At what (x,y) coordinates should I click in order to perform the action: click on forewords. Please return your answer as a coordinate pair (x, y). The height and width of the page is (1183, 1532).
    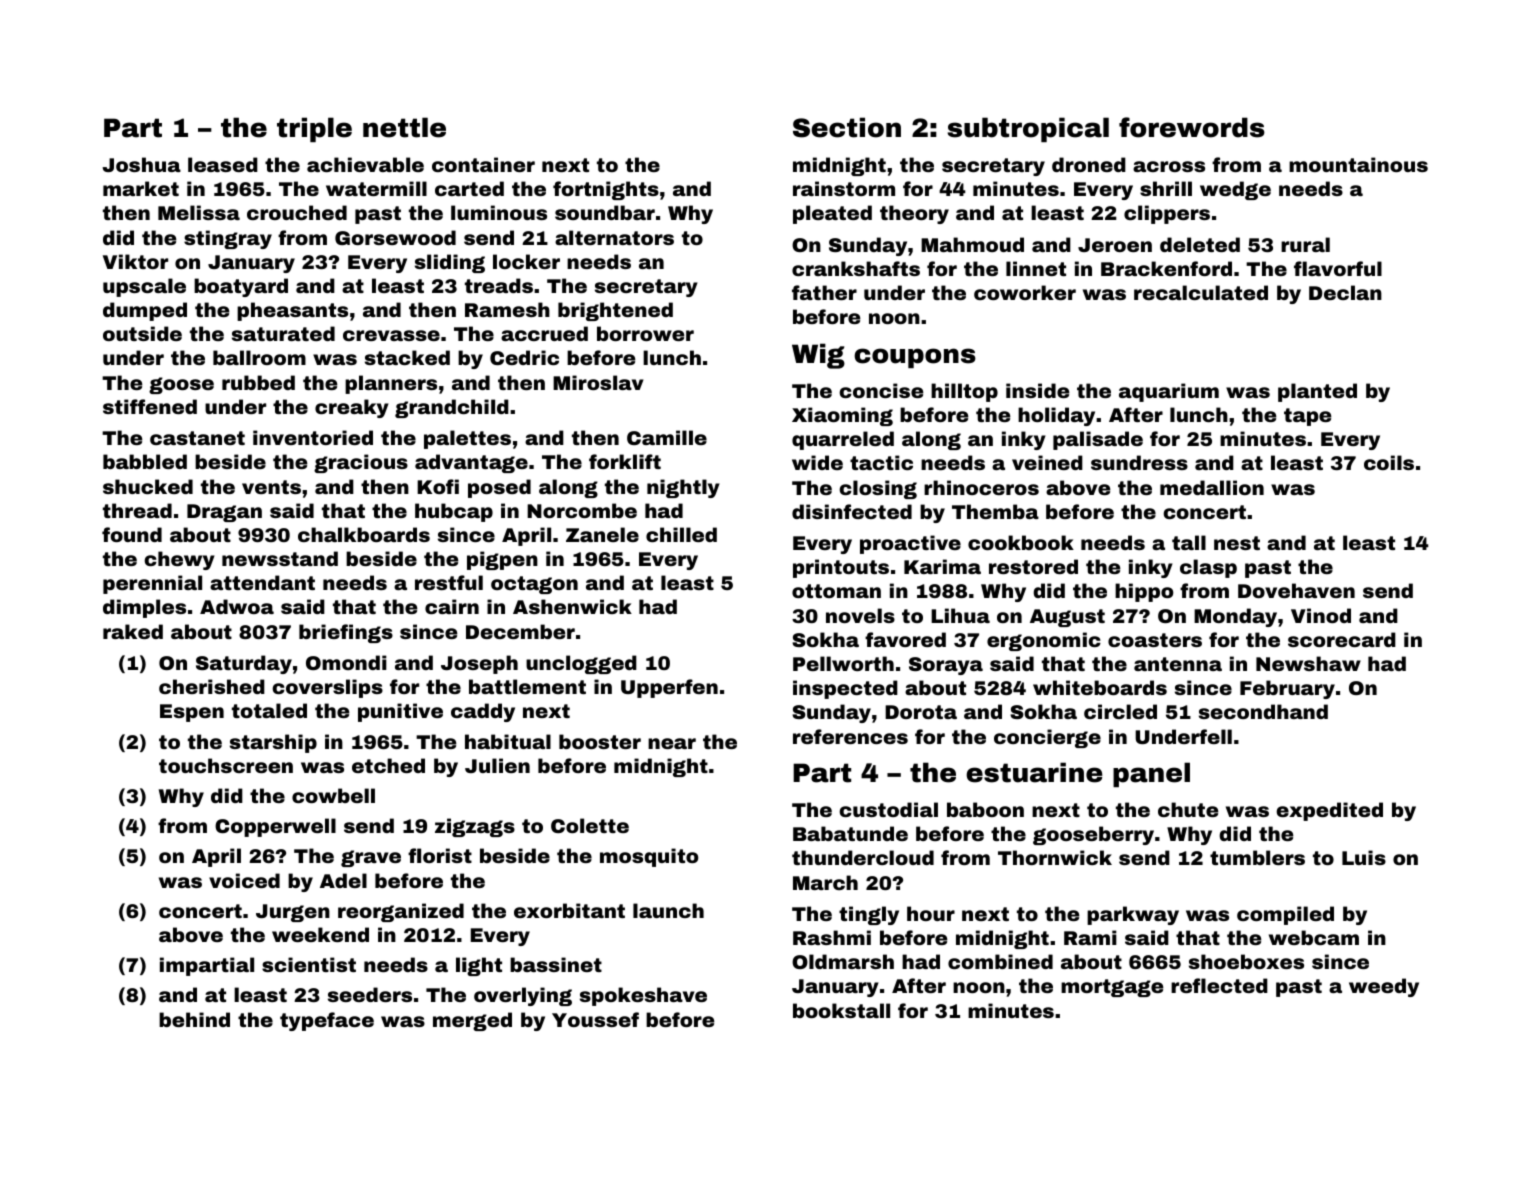
    Looking at the image, I should click on (1192, 127).
